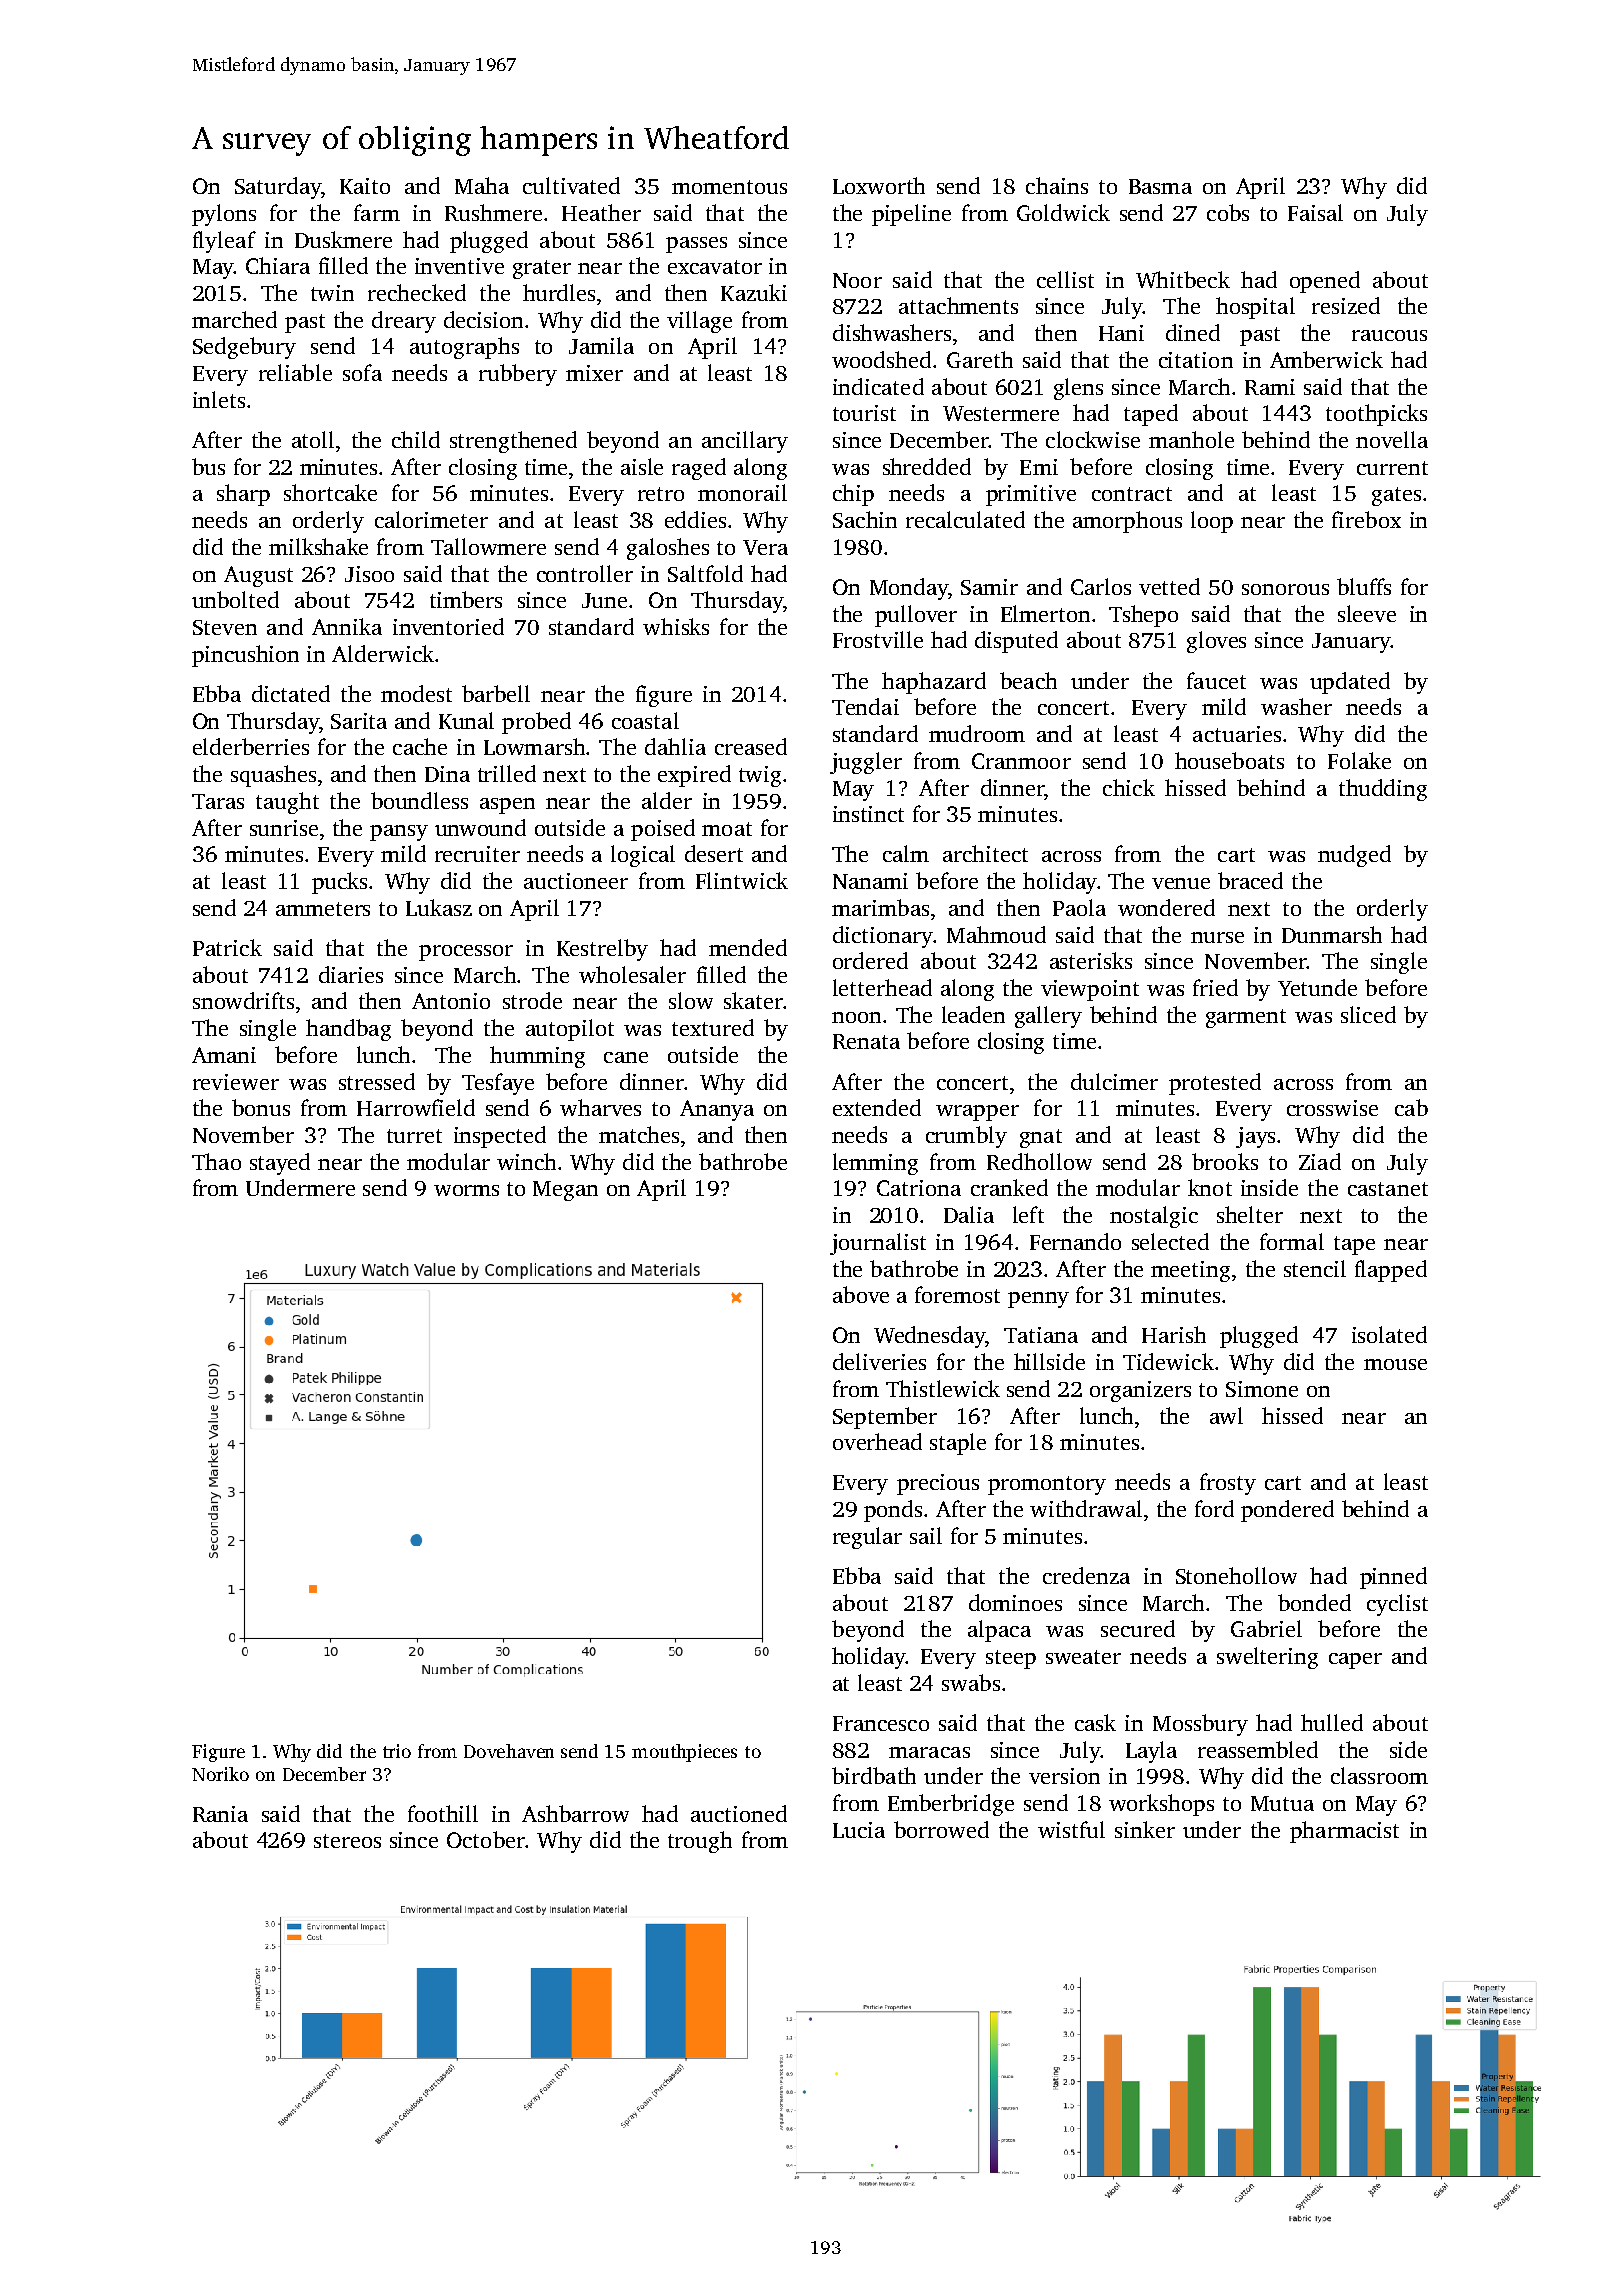  What do you see at coordinates (1145, 1829) in the screenshot?
I see `sinker` at bounding box center [1145, 1829].
